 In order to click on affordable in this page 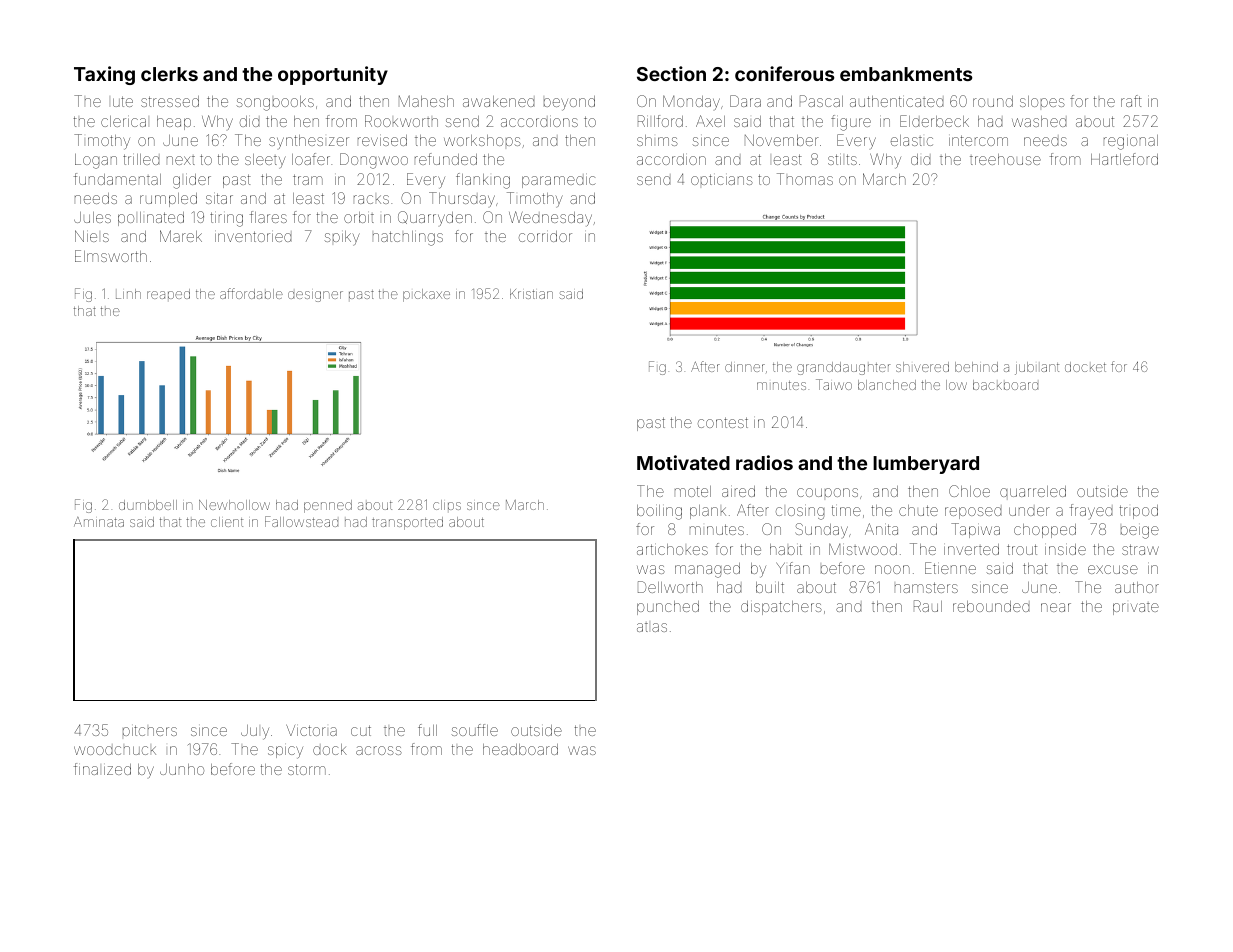, I will do `click(251, 293)`.
